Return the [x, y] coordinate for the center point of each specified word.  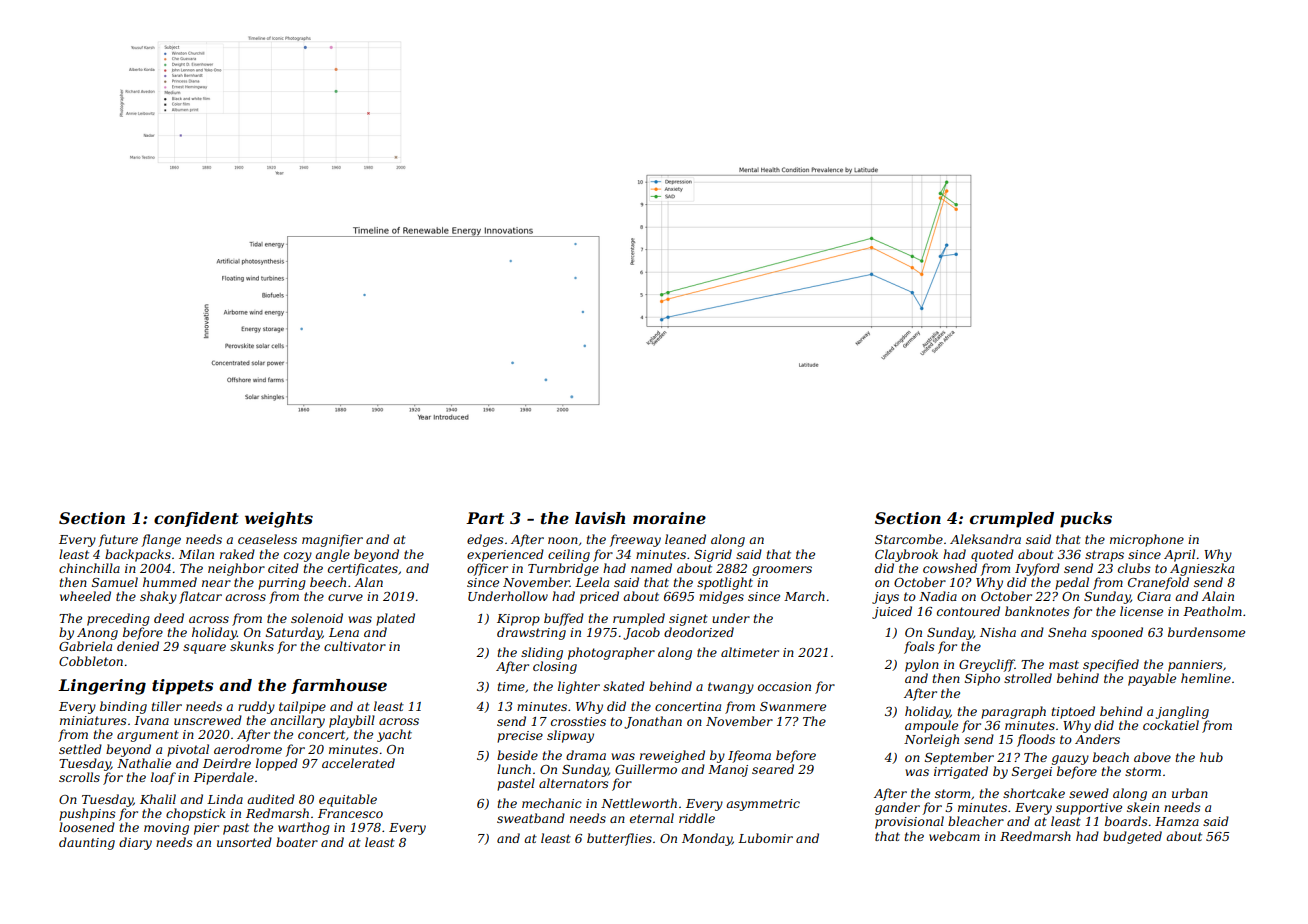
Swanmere [793, 706]
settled [80, 749]
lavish [600, 518]
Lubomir [765, 838]
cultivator [355, 646]
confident [196, 519]
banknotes [1037, 611]
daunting [87, 843]
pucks [1086, 520]
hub [1211, 757]
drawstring [531, 633]
